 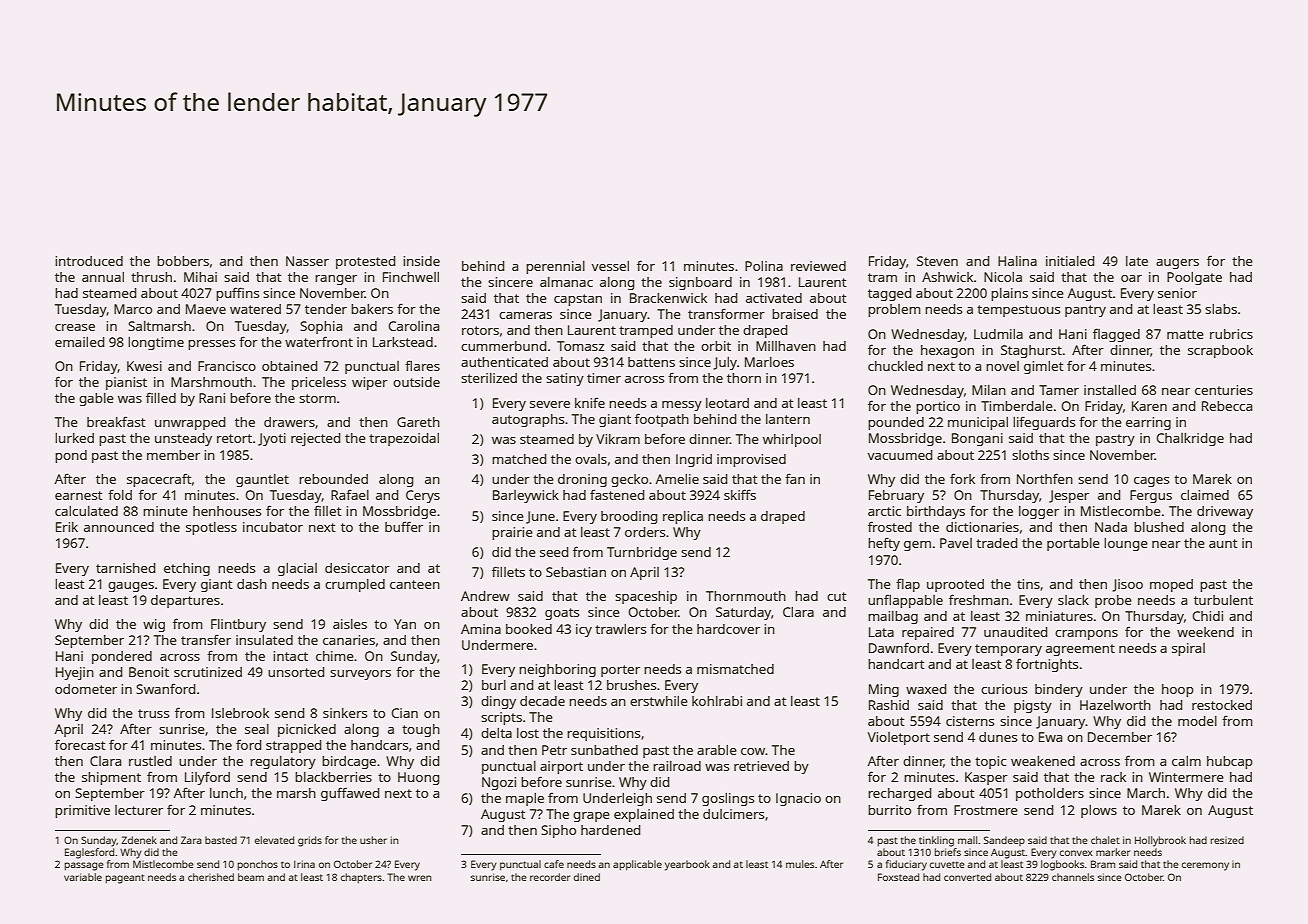 I want to click on usher, so click(x=373, y=840).
